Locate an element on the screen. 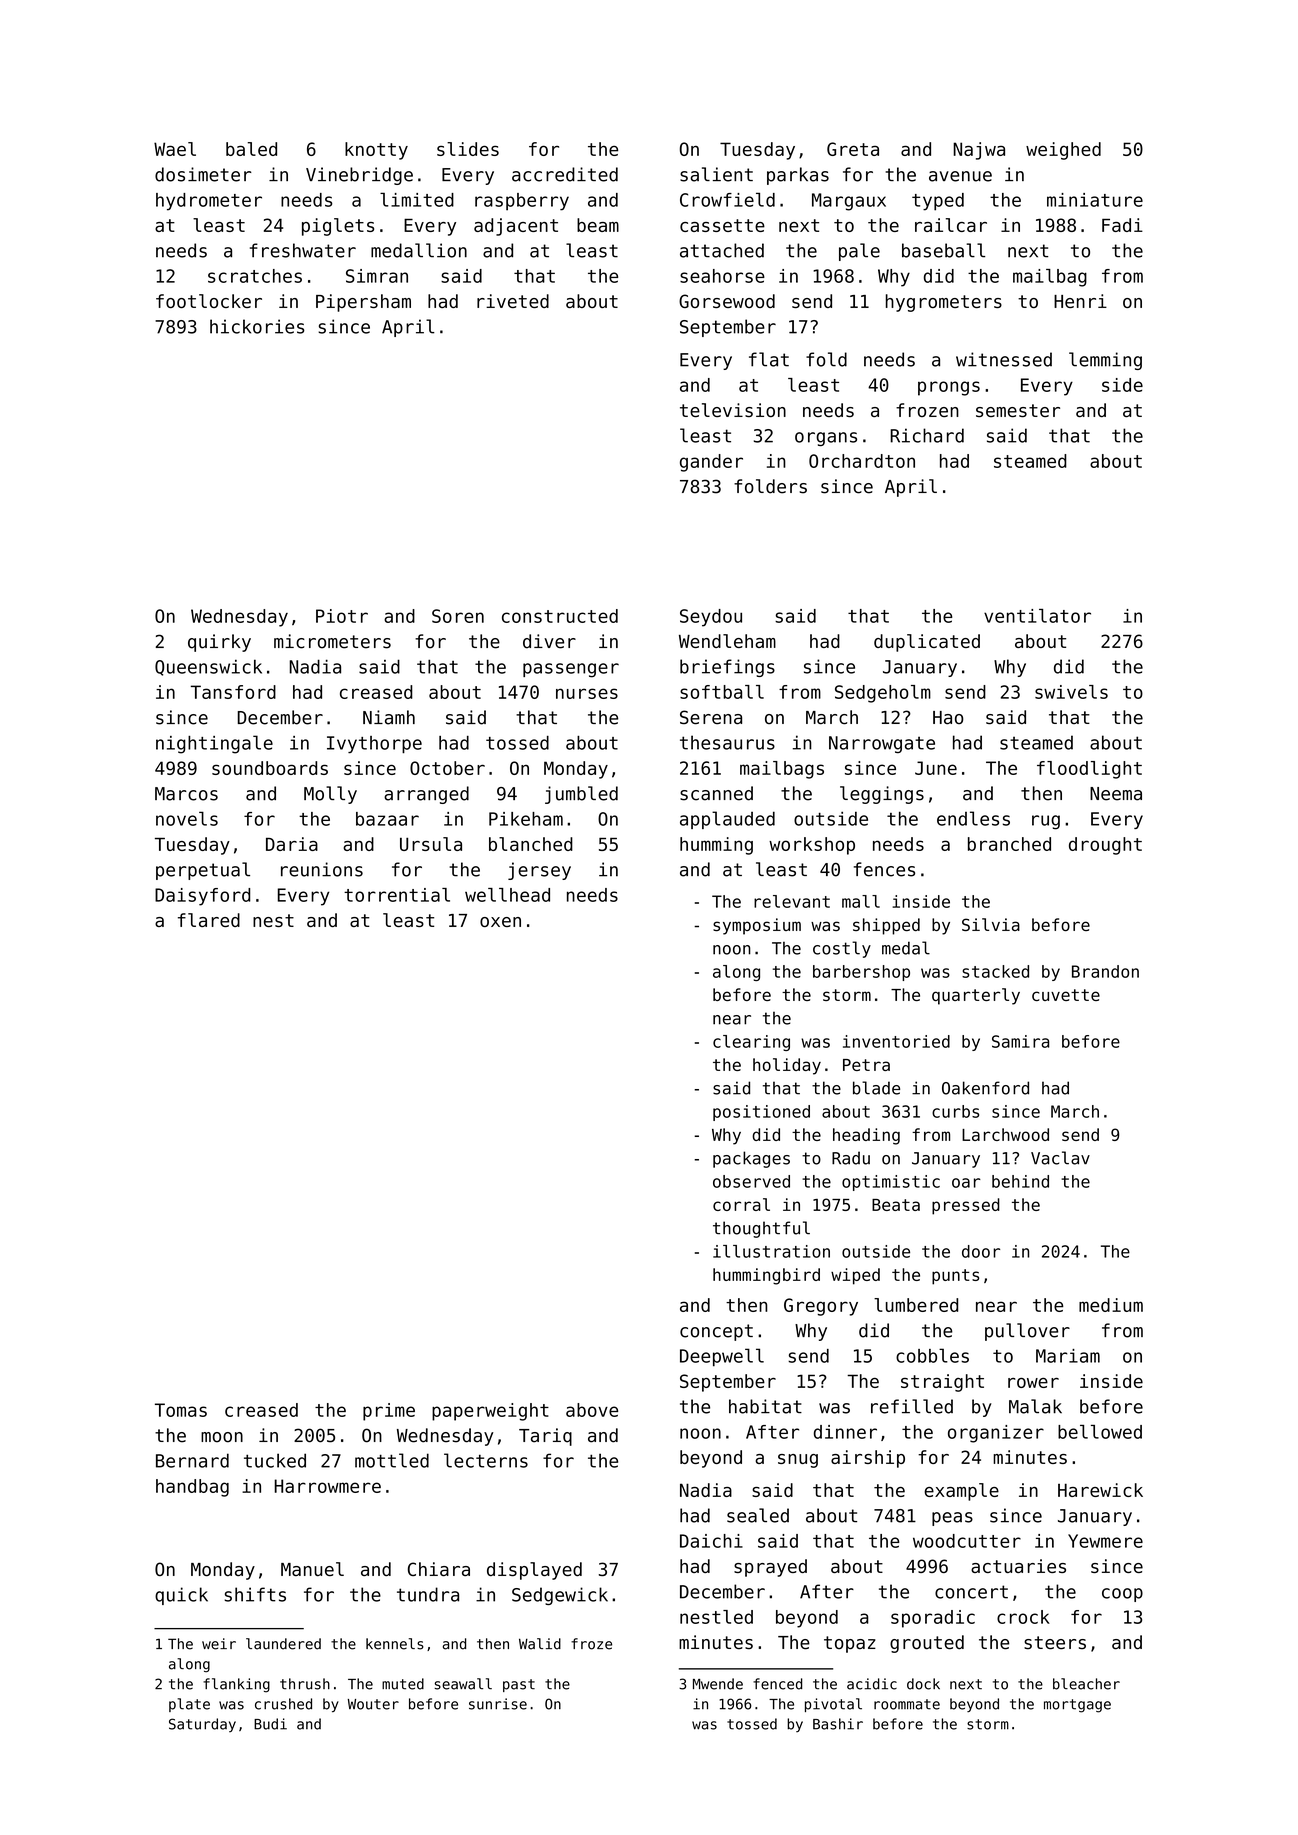 The image size is (1298, 1835). crushed is located at coordinates (283, 1704).
